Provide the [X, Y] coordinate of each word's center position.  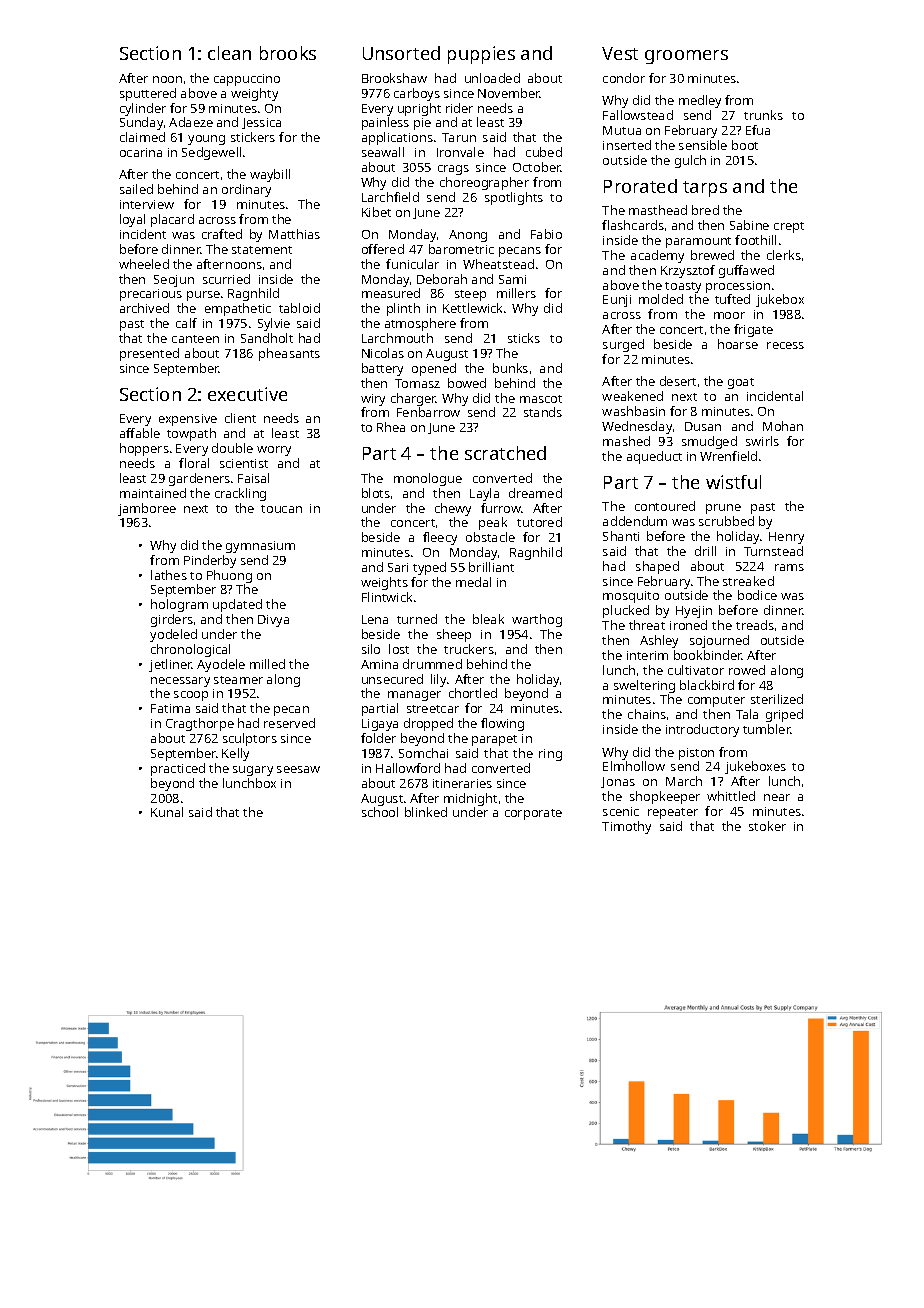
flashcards [633, 225]
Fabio [546, 234]
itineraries [462, 783]
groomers [686, 57]
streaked [748, 581]
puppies [481, 55]
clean [229, 53]
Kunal [167, 812]
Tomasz [417, 383]
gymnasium [260, 547]
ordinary [246, 190]
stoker [767, 826]
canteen [195, 339]
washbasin [633, 411]
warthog [537, 620]
